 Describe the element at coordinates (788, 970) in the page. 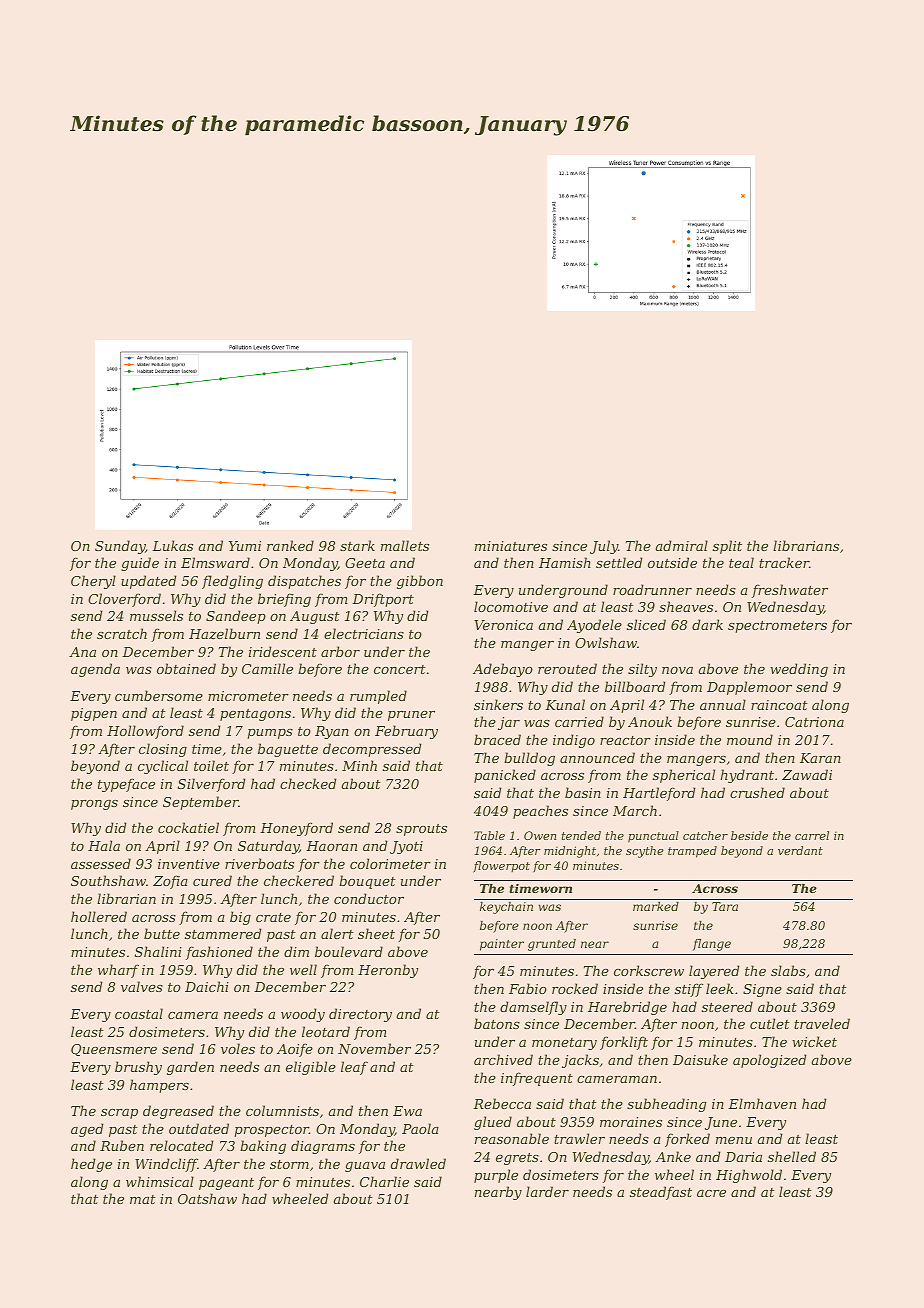

I see `slabs` at that location.
